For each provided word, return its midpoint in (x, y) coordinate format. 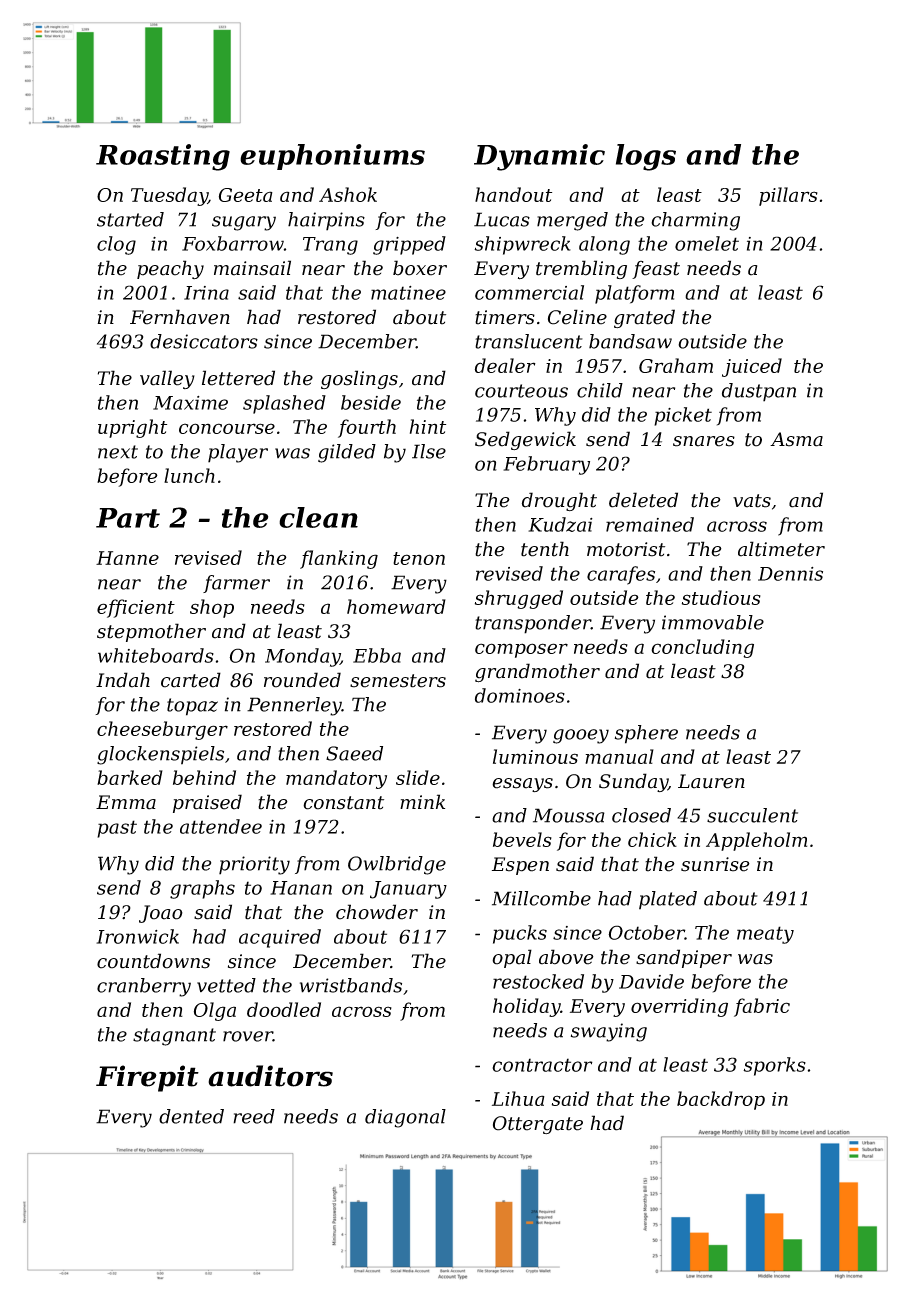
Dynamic (539, 157)
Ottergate (538, 1125)
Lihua (518, 1098)
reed (254, 1116)
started (130, 219)
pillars (788, 196)
